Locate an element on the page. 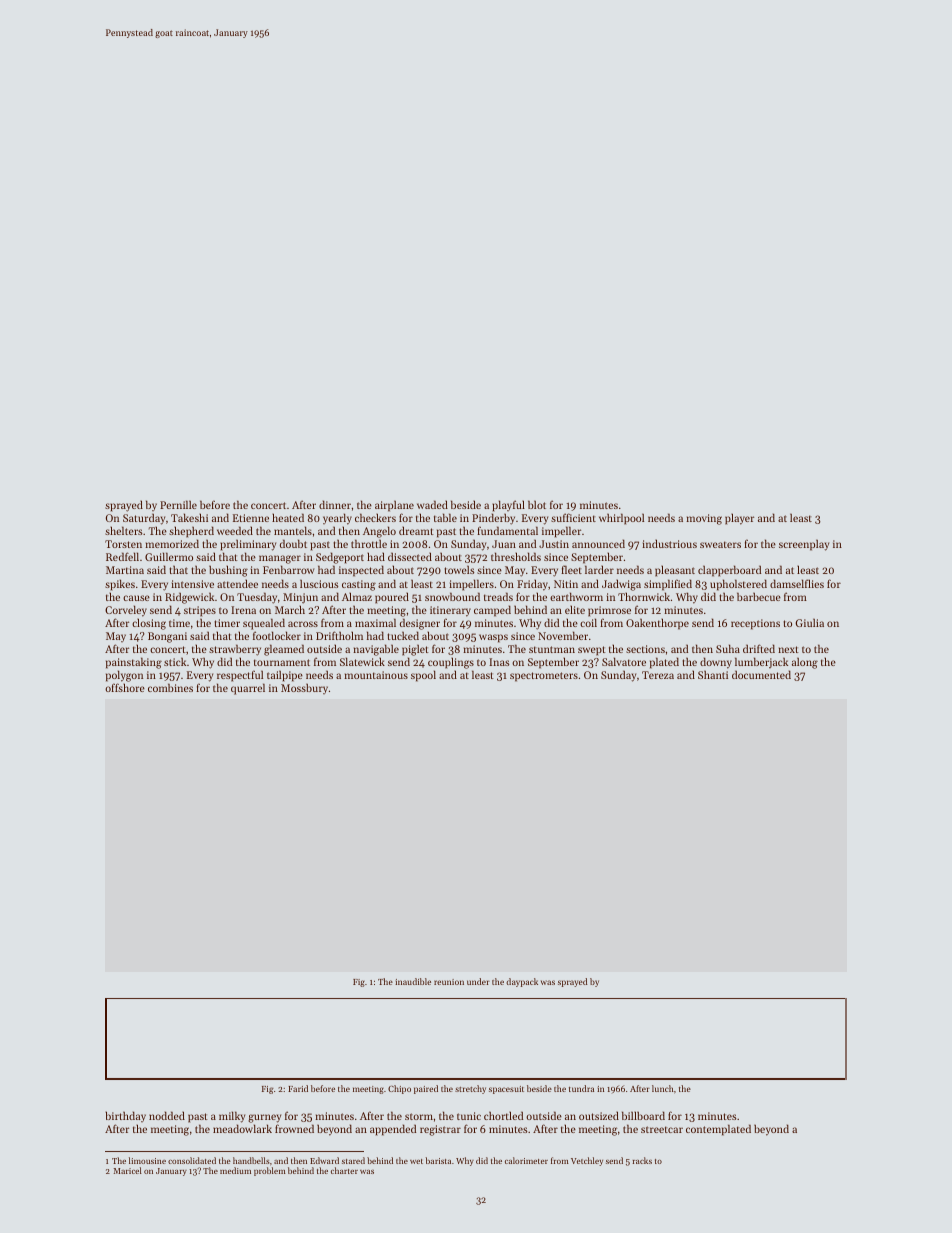 The height and width of the image is (1233, 952). polygon is located at coordinates (124, 676).
